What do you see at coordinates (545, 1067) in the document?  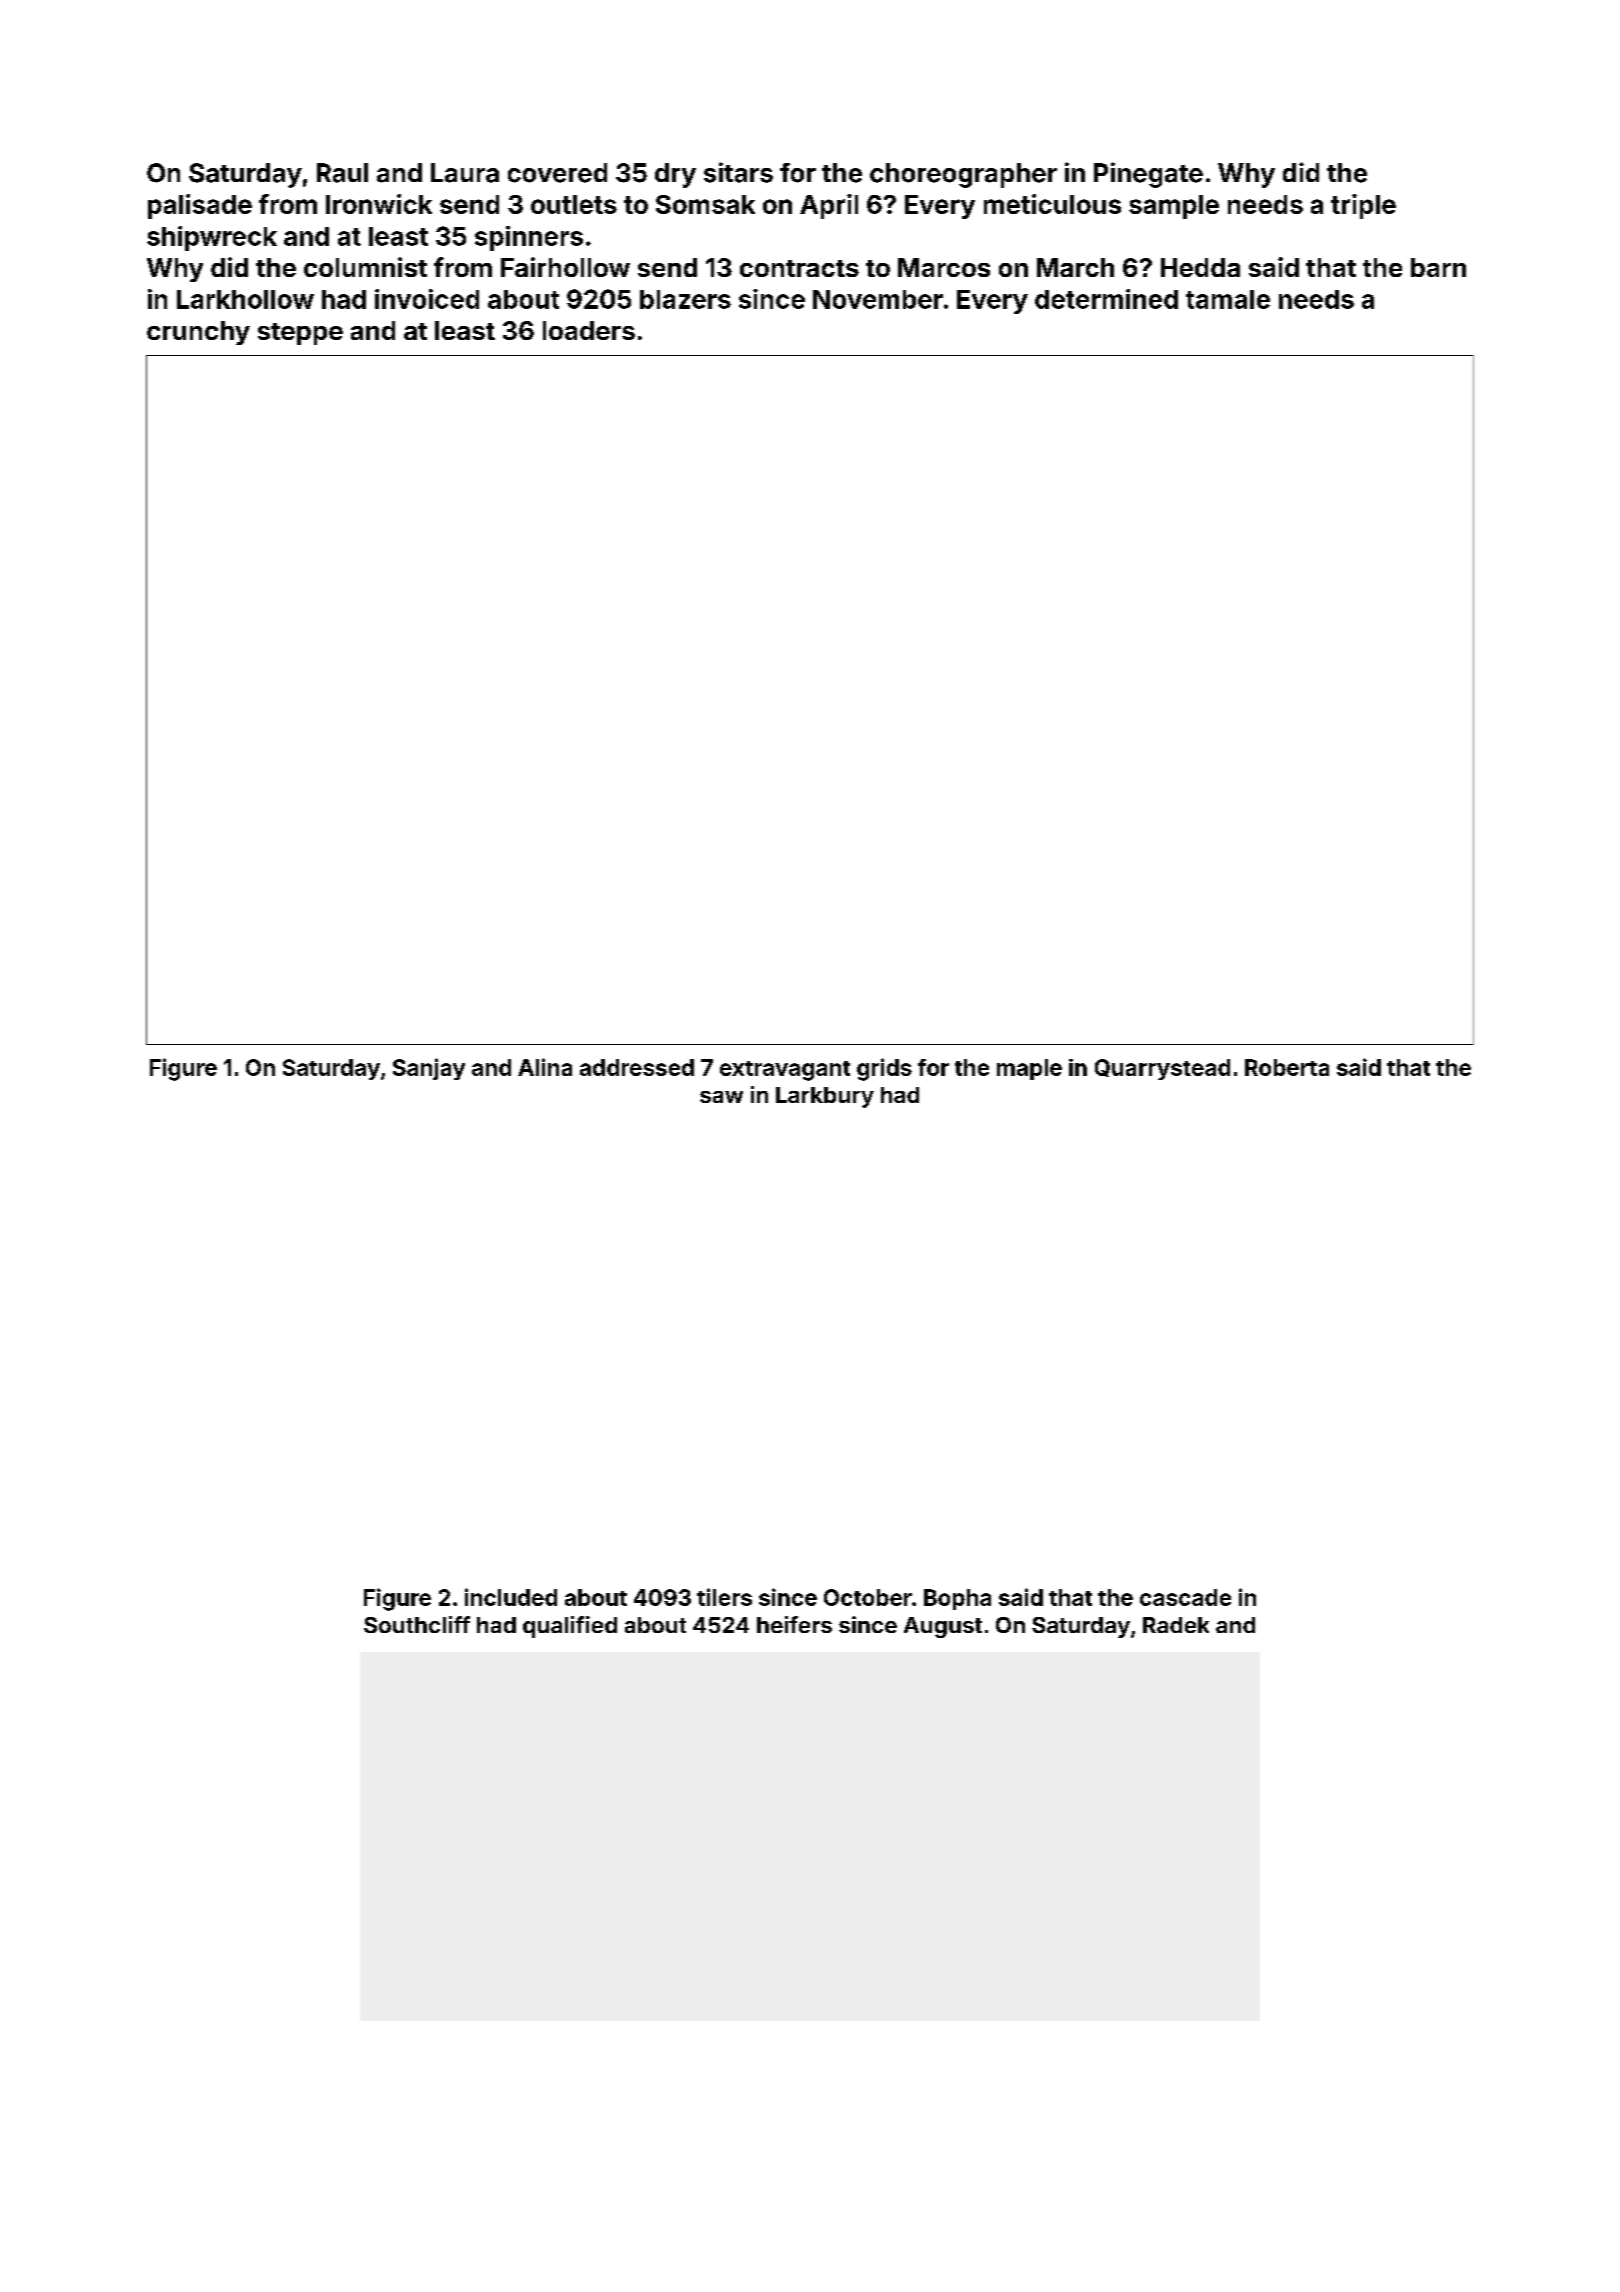 I see `Alina` at bounding box center [545, 1067].
